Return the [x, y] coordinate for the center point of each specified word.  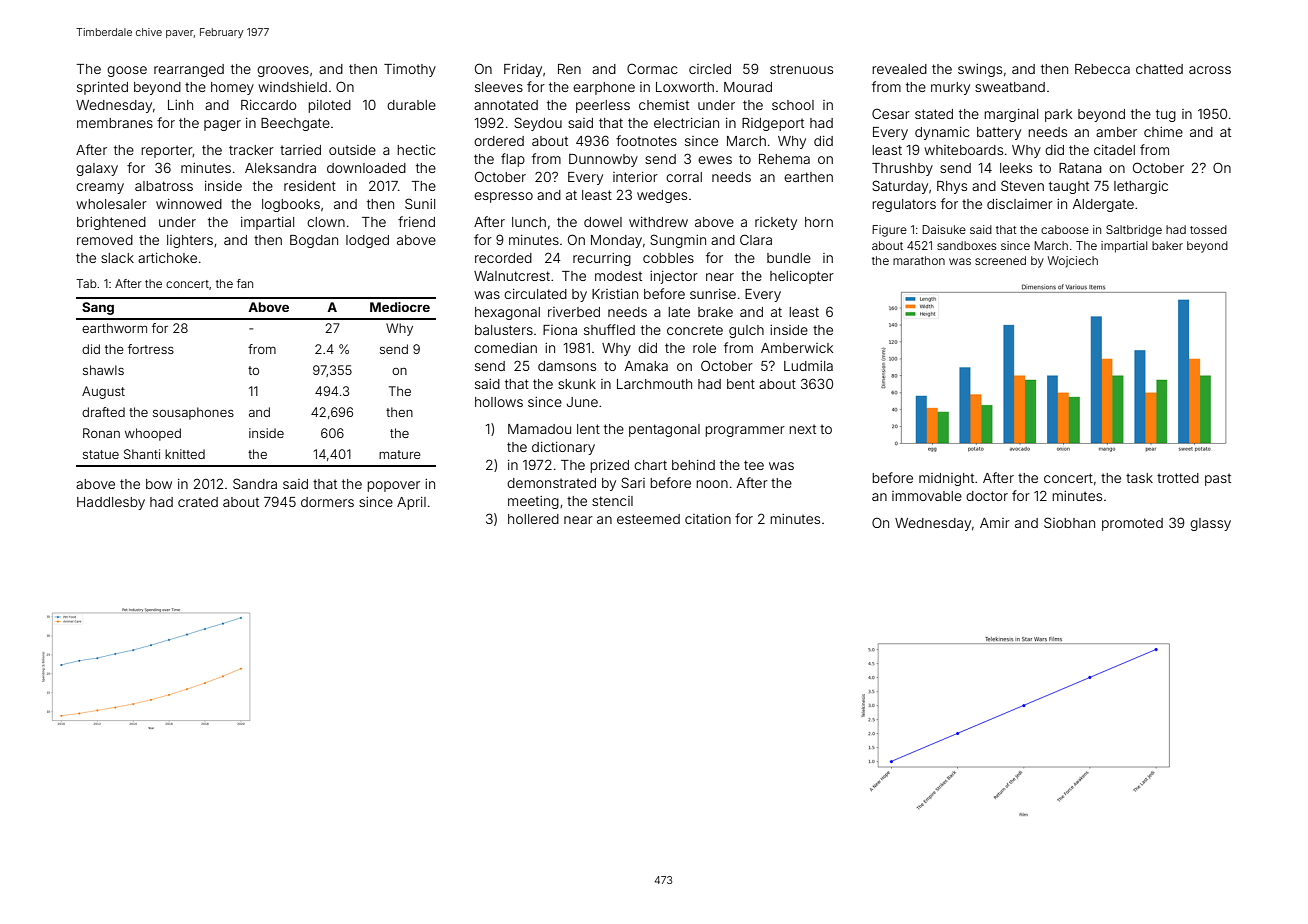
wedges [662, 196]
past [1218, 480]
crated [198, 502]
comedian [505, 348]
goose [127, 71]
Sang [98, 308]
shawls [103, 370]
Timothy [410, 70]
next [802, 429]
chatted [1159, 69]
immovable [927, 496]
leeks [1016, 168]
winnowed [189, 204]
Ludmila [808, 366]
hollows [499, 402]
